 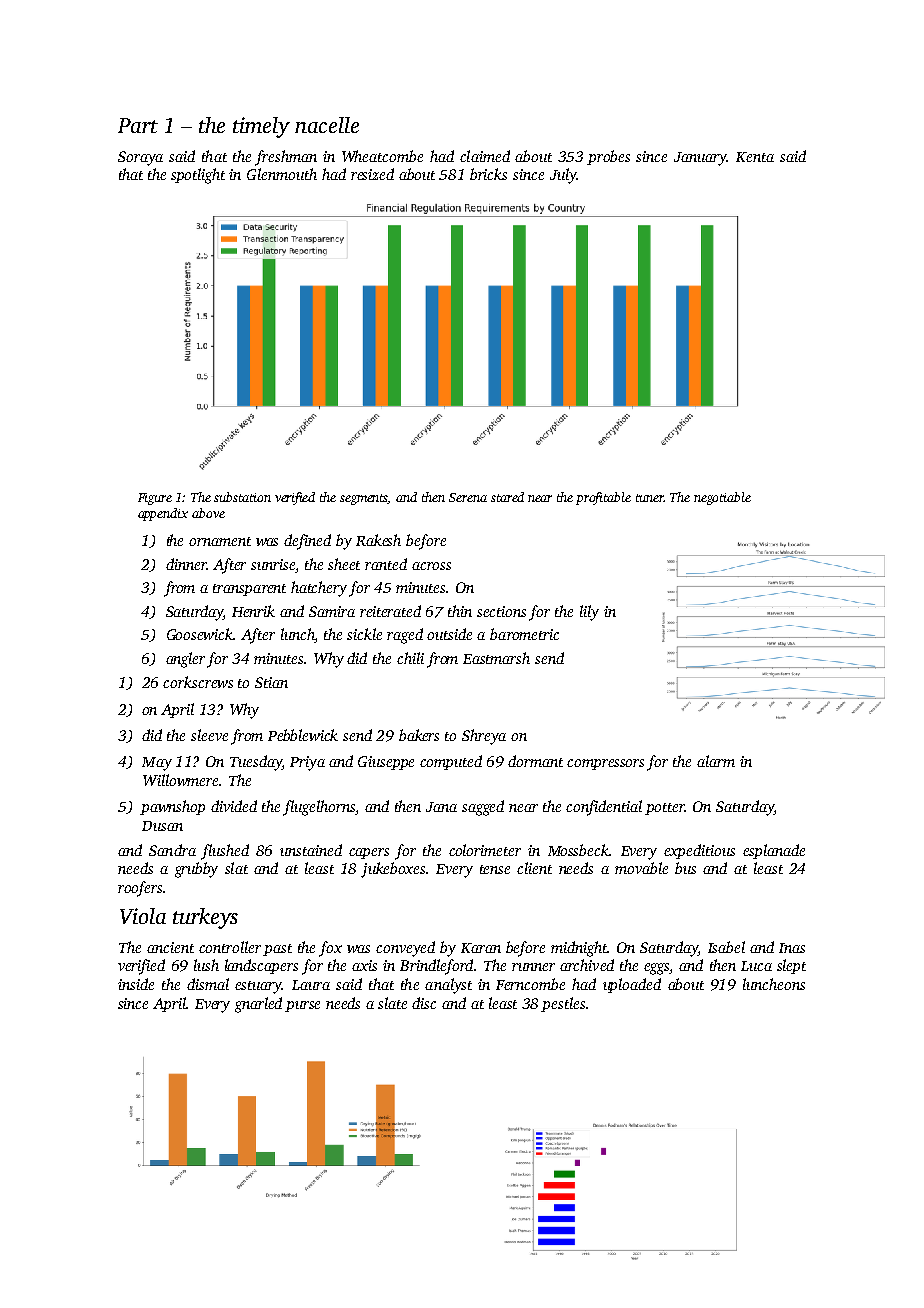 I want to click on fox, so click(x=330, y=949).
